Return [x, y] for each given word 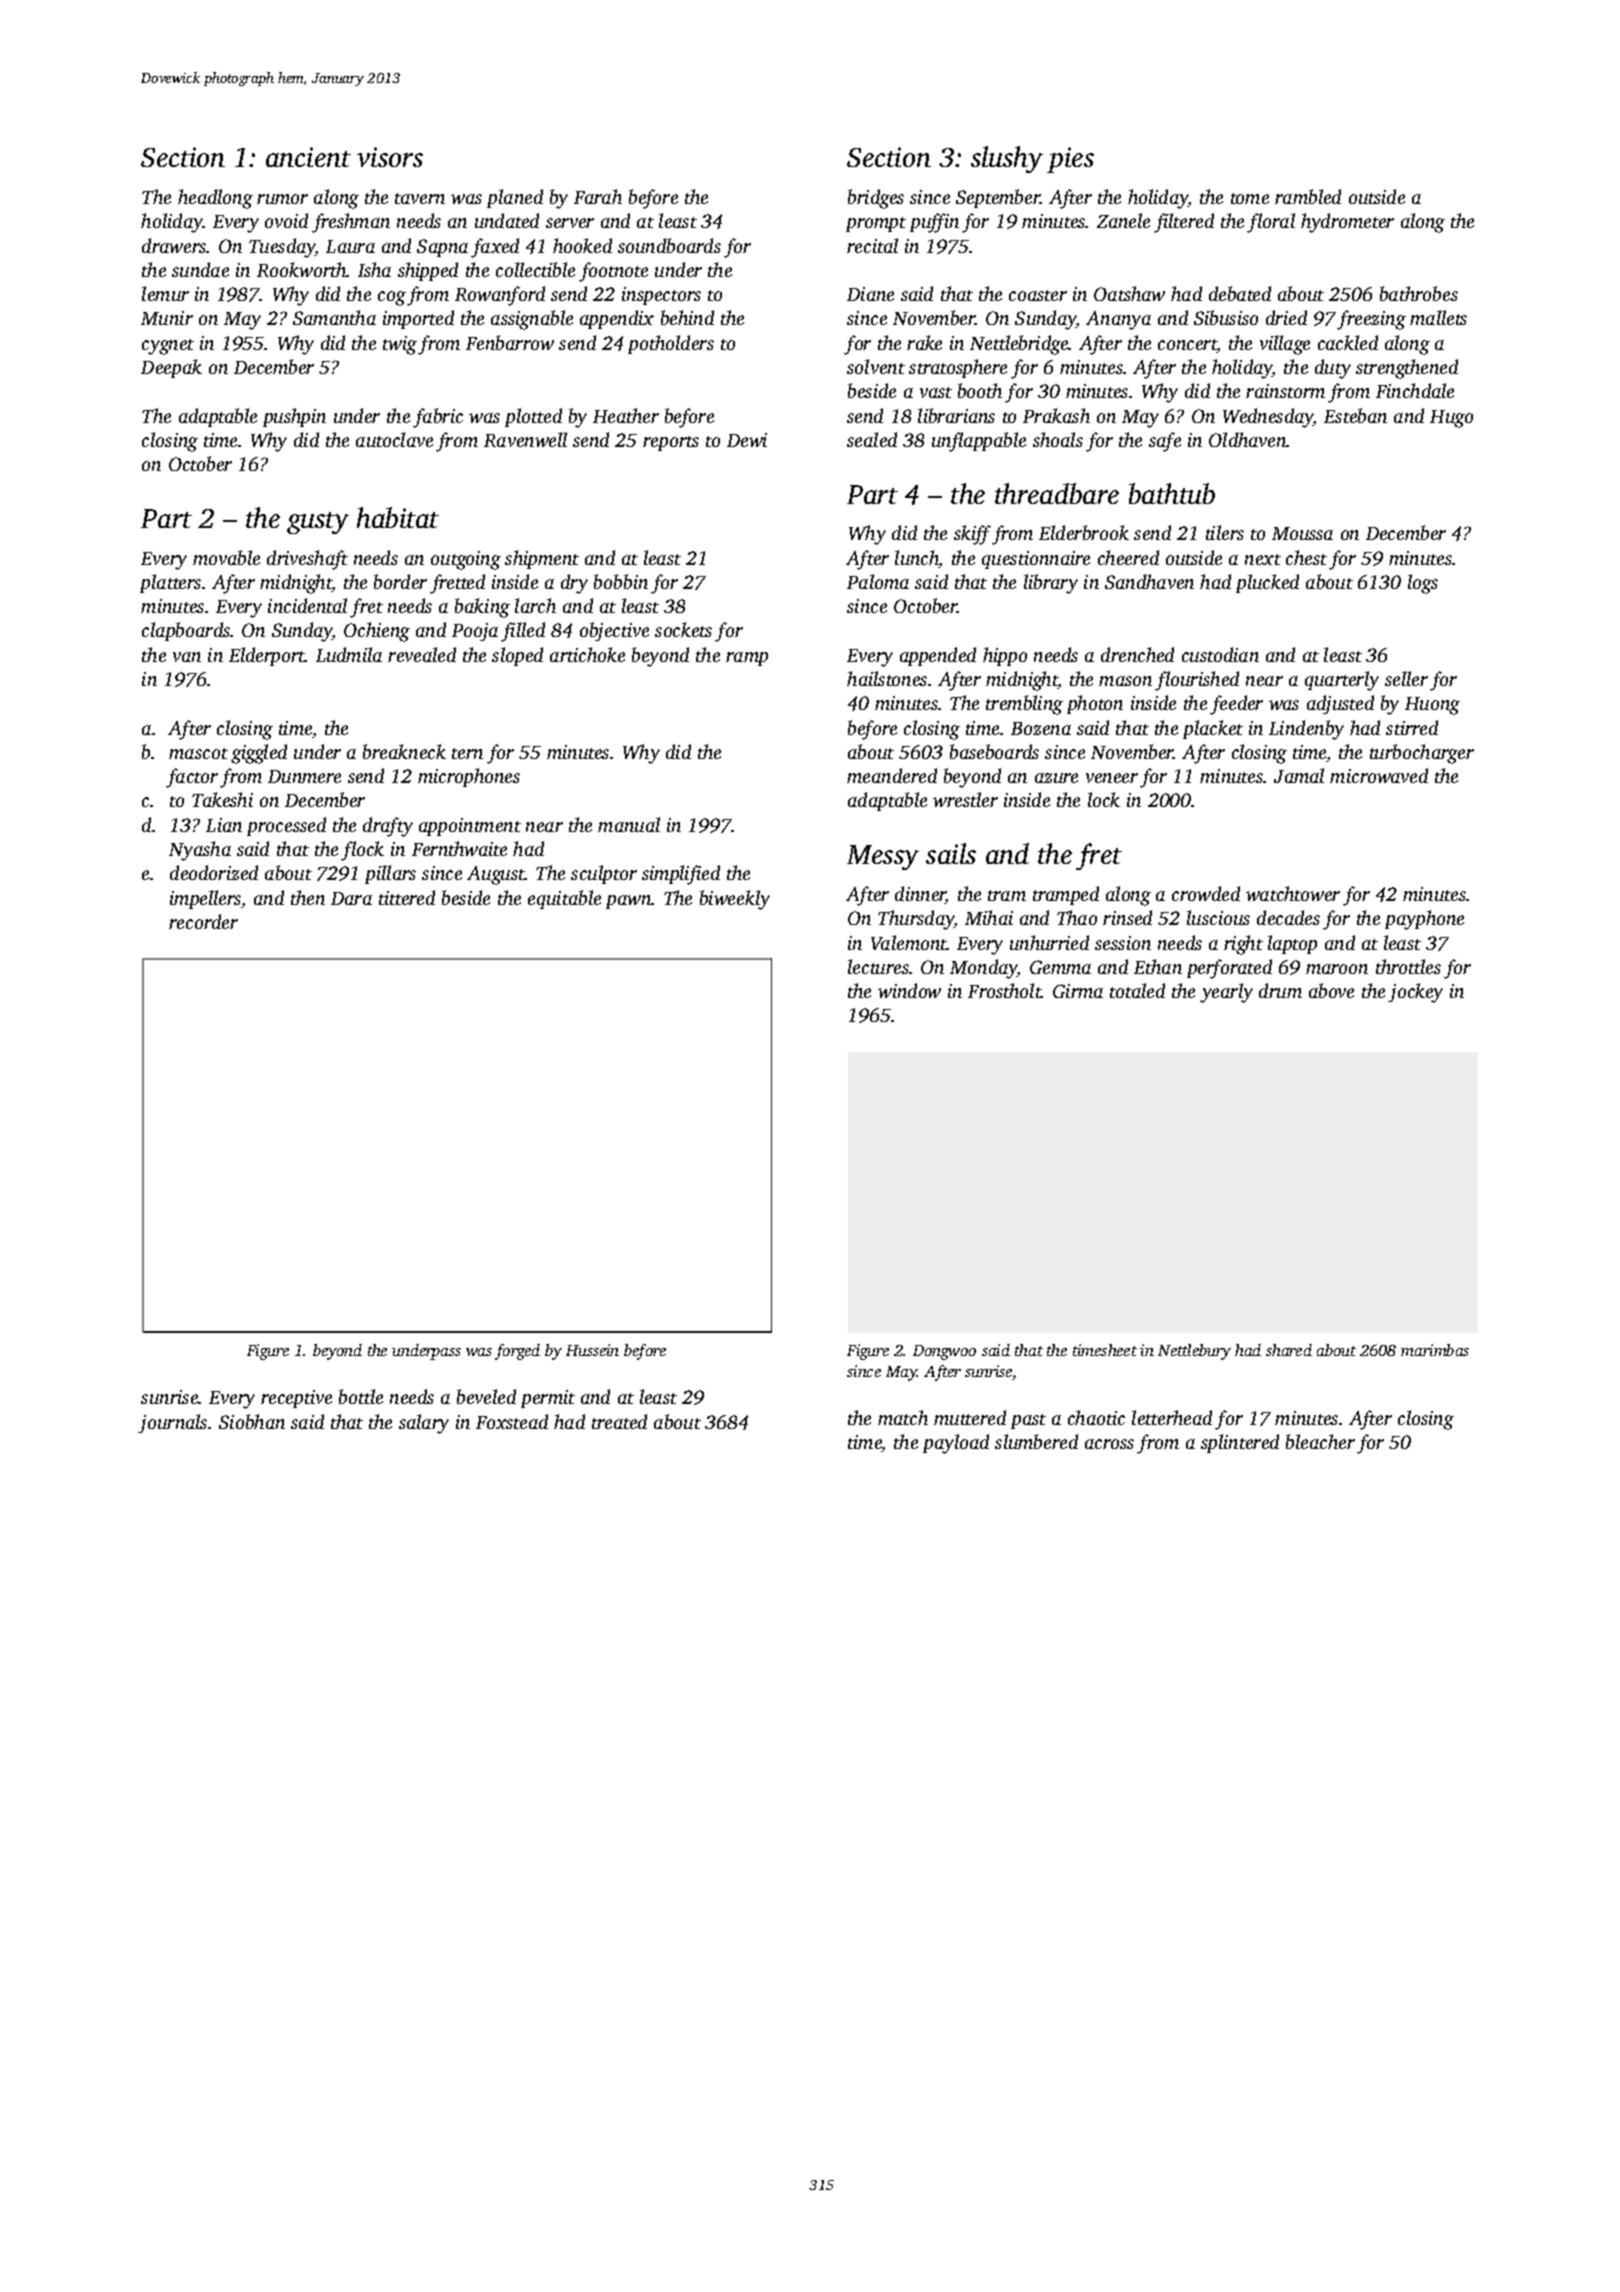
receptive [296, 1399]
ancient [308, 157]
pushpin [294, 417]
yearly [1226, 993]
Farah [598, 196]
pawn [629, 902]
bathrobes [1419, 293]
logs [1423, 584]
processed [286, 826]
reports [671, 443]
